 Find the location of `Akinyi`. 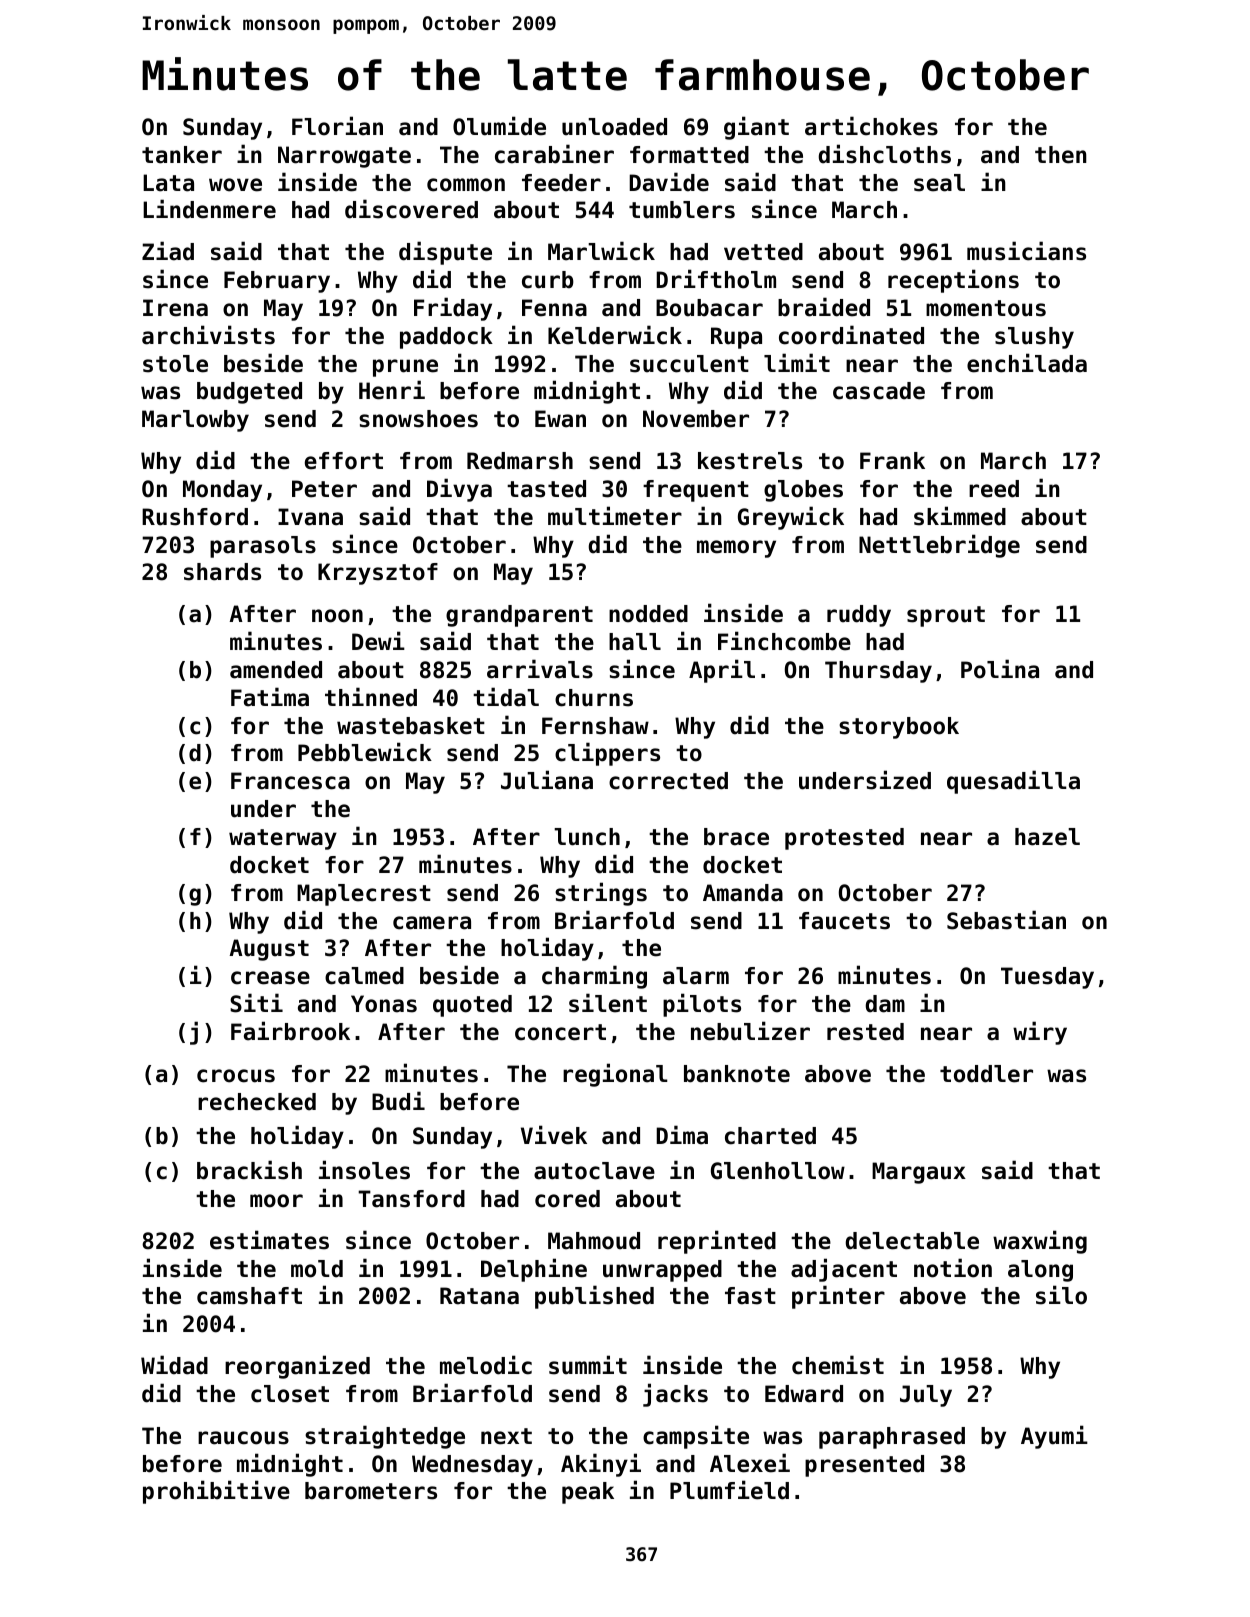

Akinyi is located at coordinates (601, 1465).
